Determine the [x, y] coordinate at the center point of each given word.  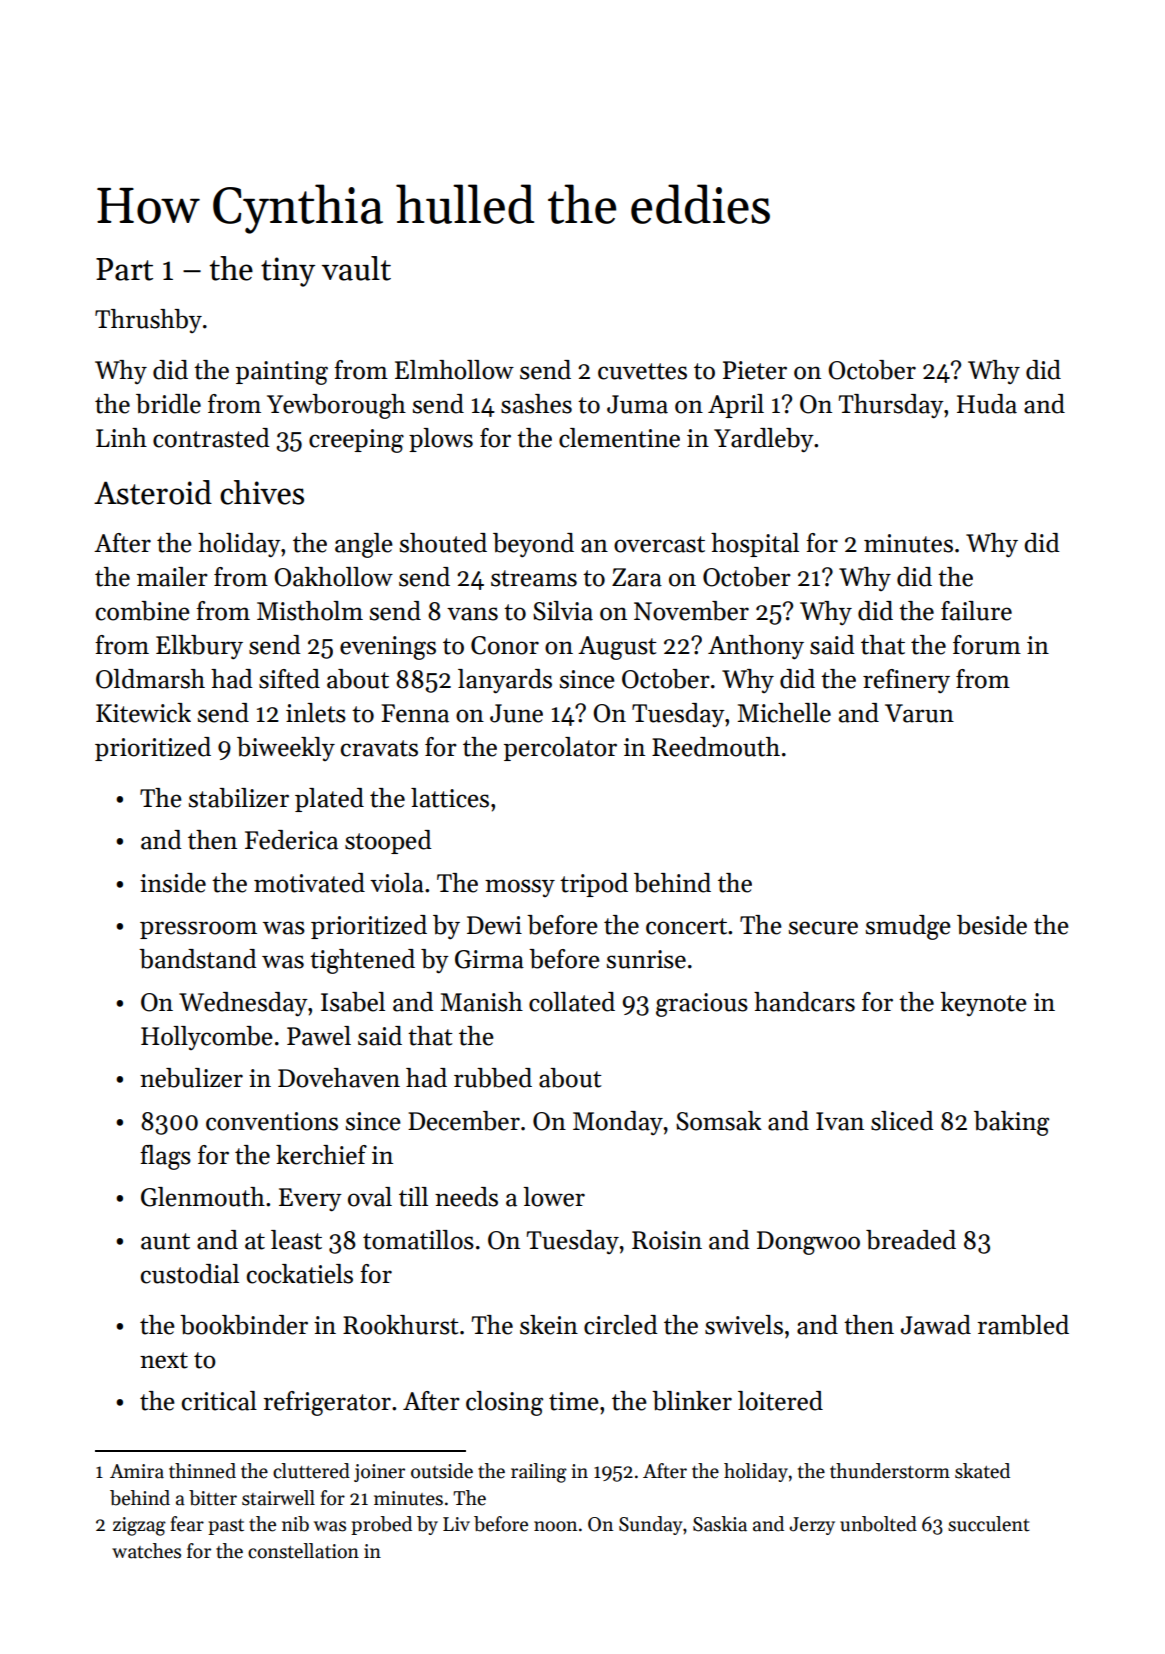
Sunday [651, 1525]
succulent [989, 1524]
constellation [303, 1551]
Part [124, 269]
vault [356, 268]
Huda [987, 404]
